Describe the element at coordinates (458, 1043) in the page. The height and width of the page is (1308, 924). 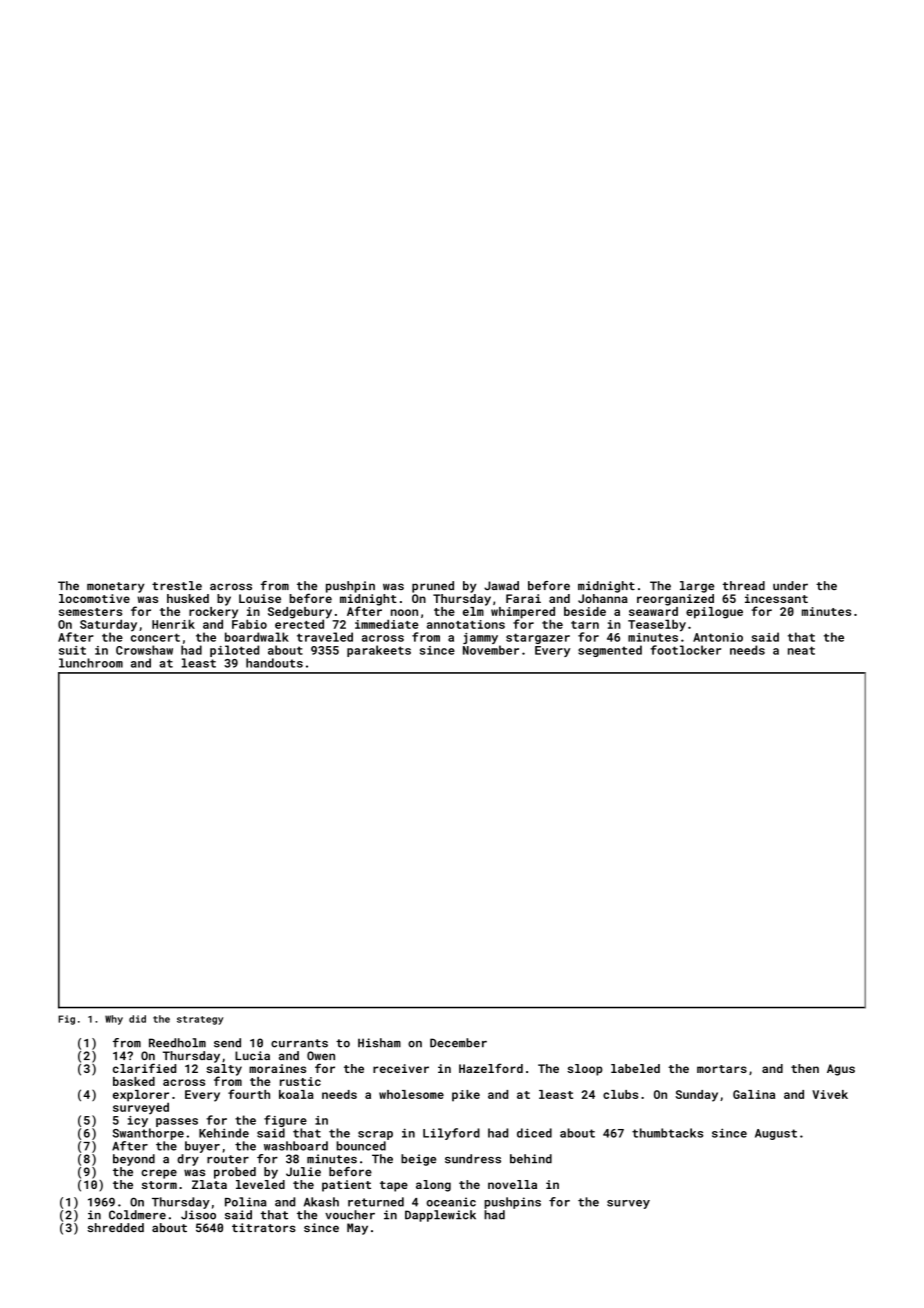
I see `December` at that location.
